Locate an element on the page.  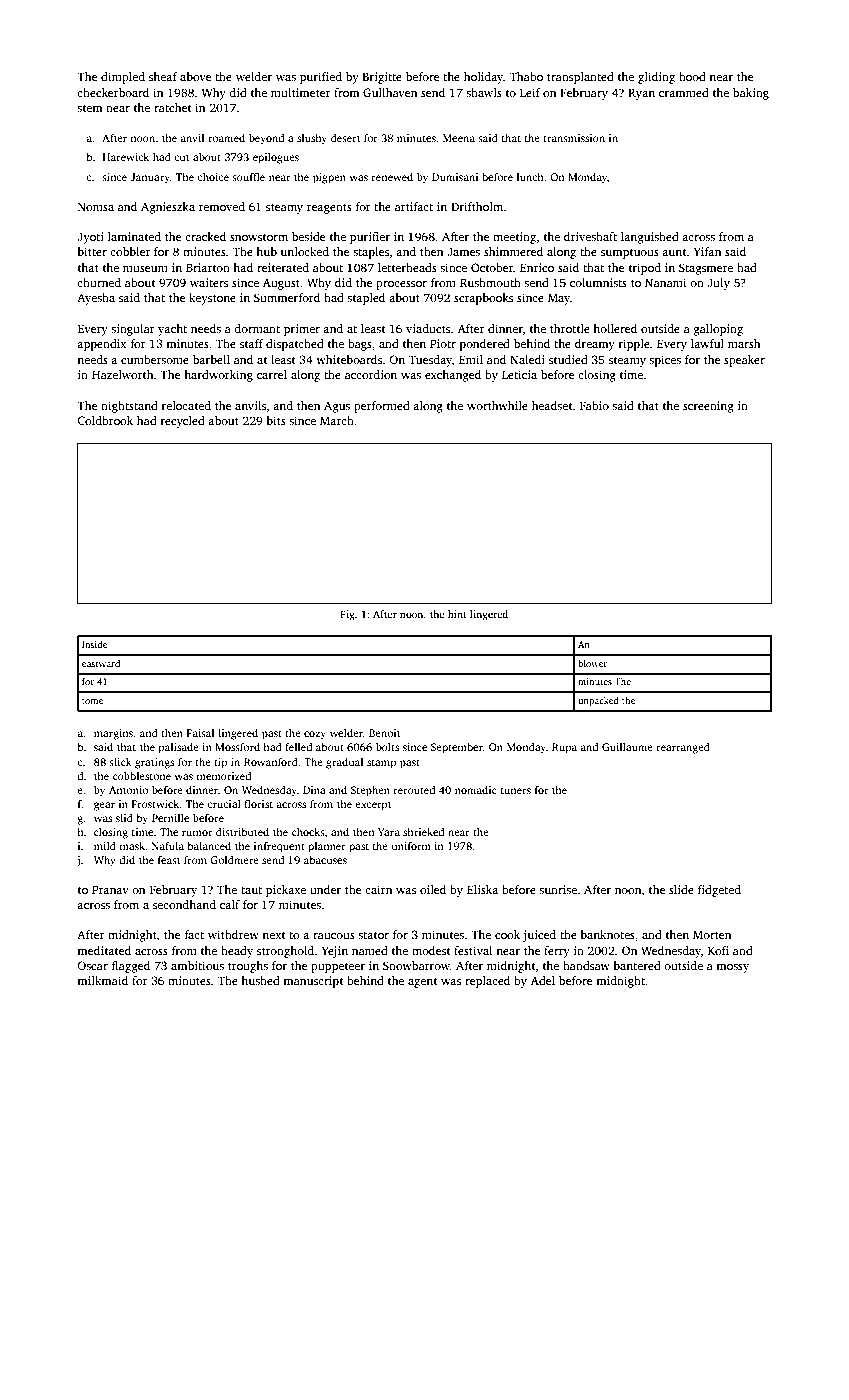
transplanted is located at coordinates (580, 78).
